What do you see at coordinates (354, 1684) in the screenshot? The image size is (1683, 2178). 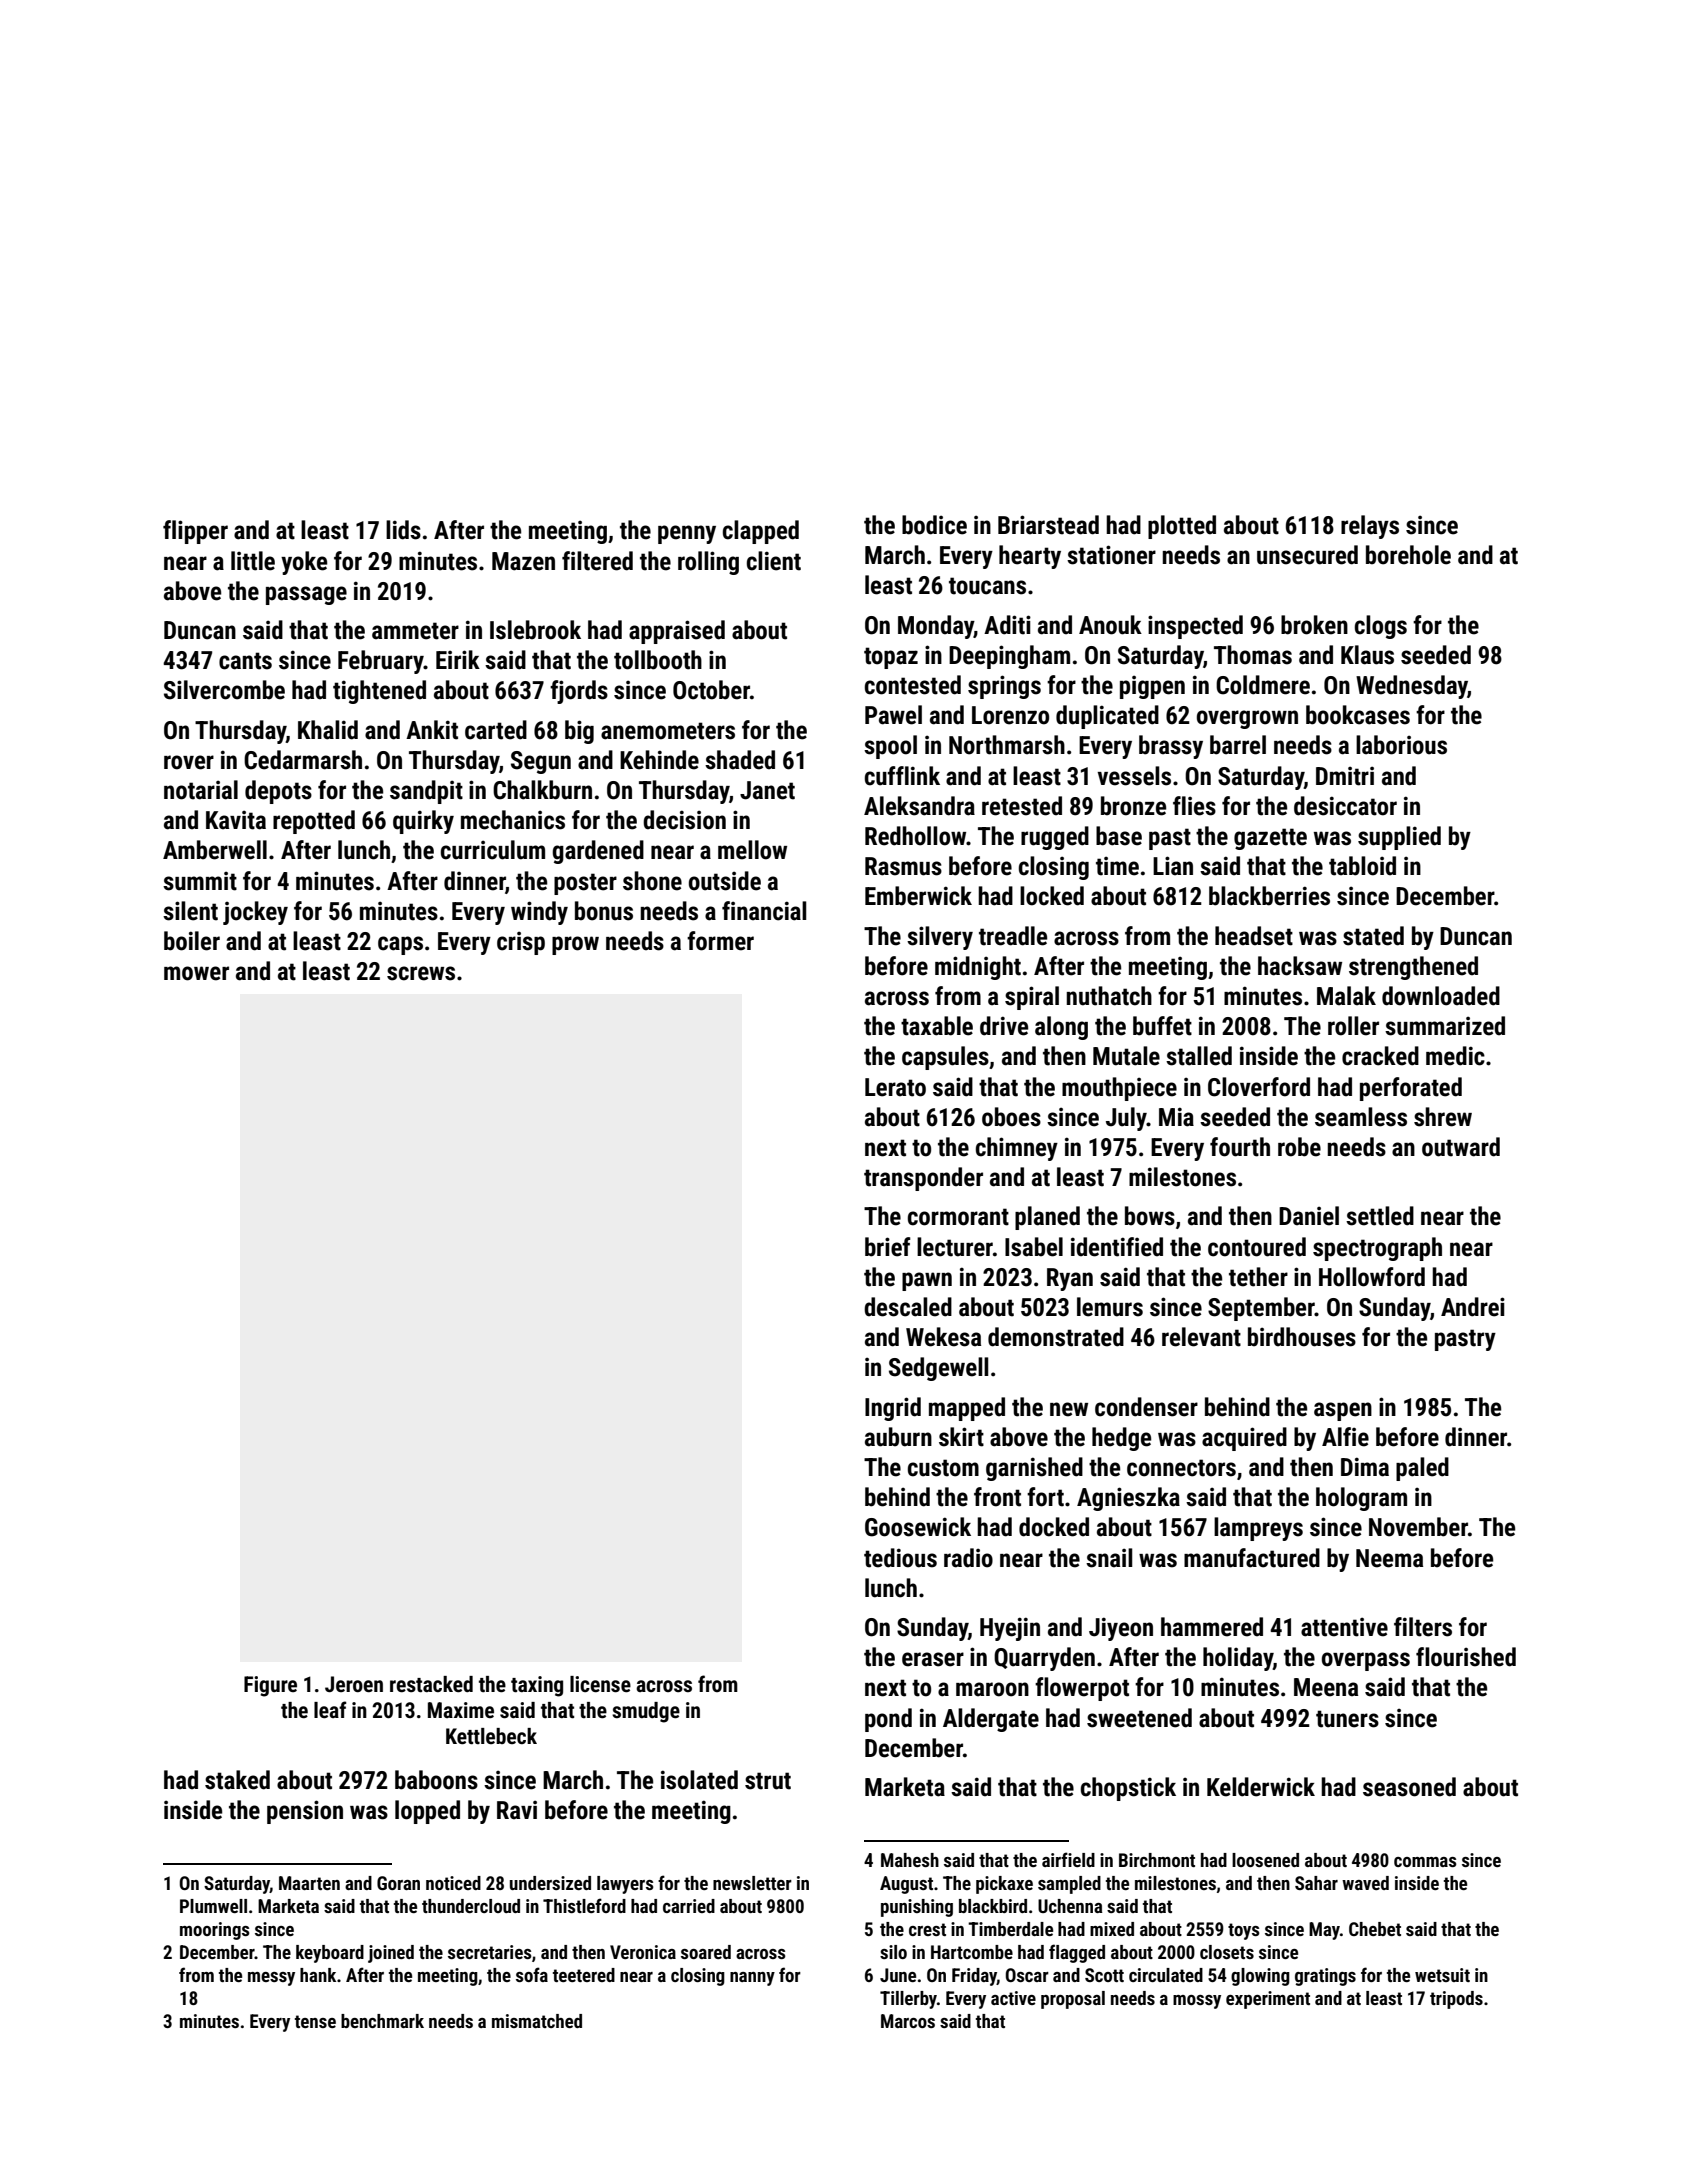 I see `Jeroen` at bounding box center [354, 1684].
